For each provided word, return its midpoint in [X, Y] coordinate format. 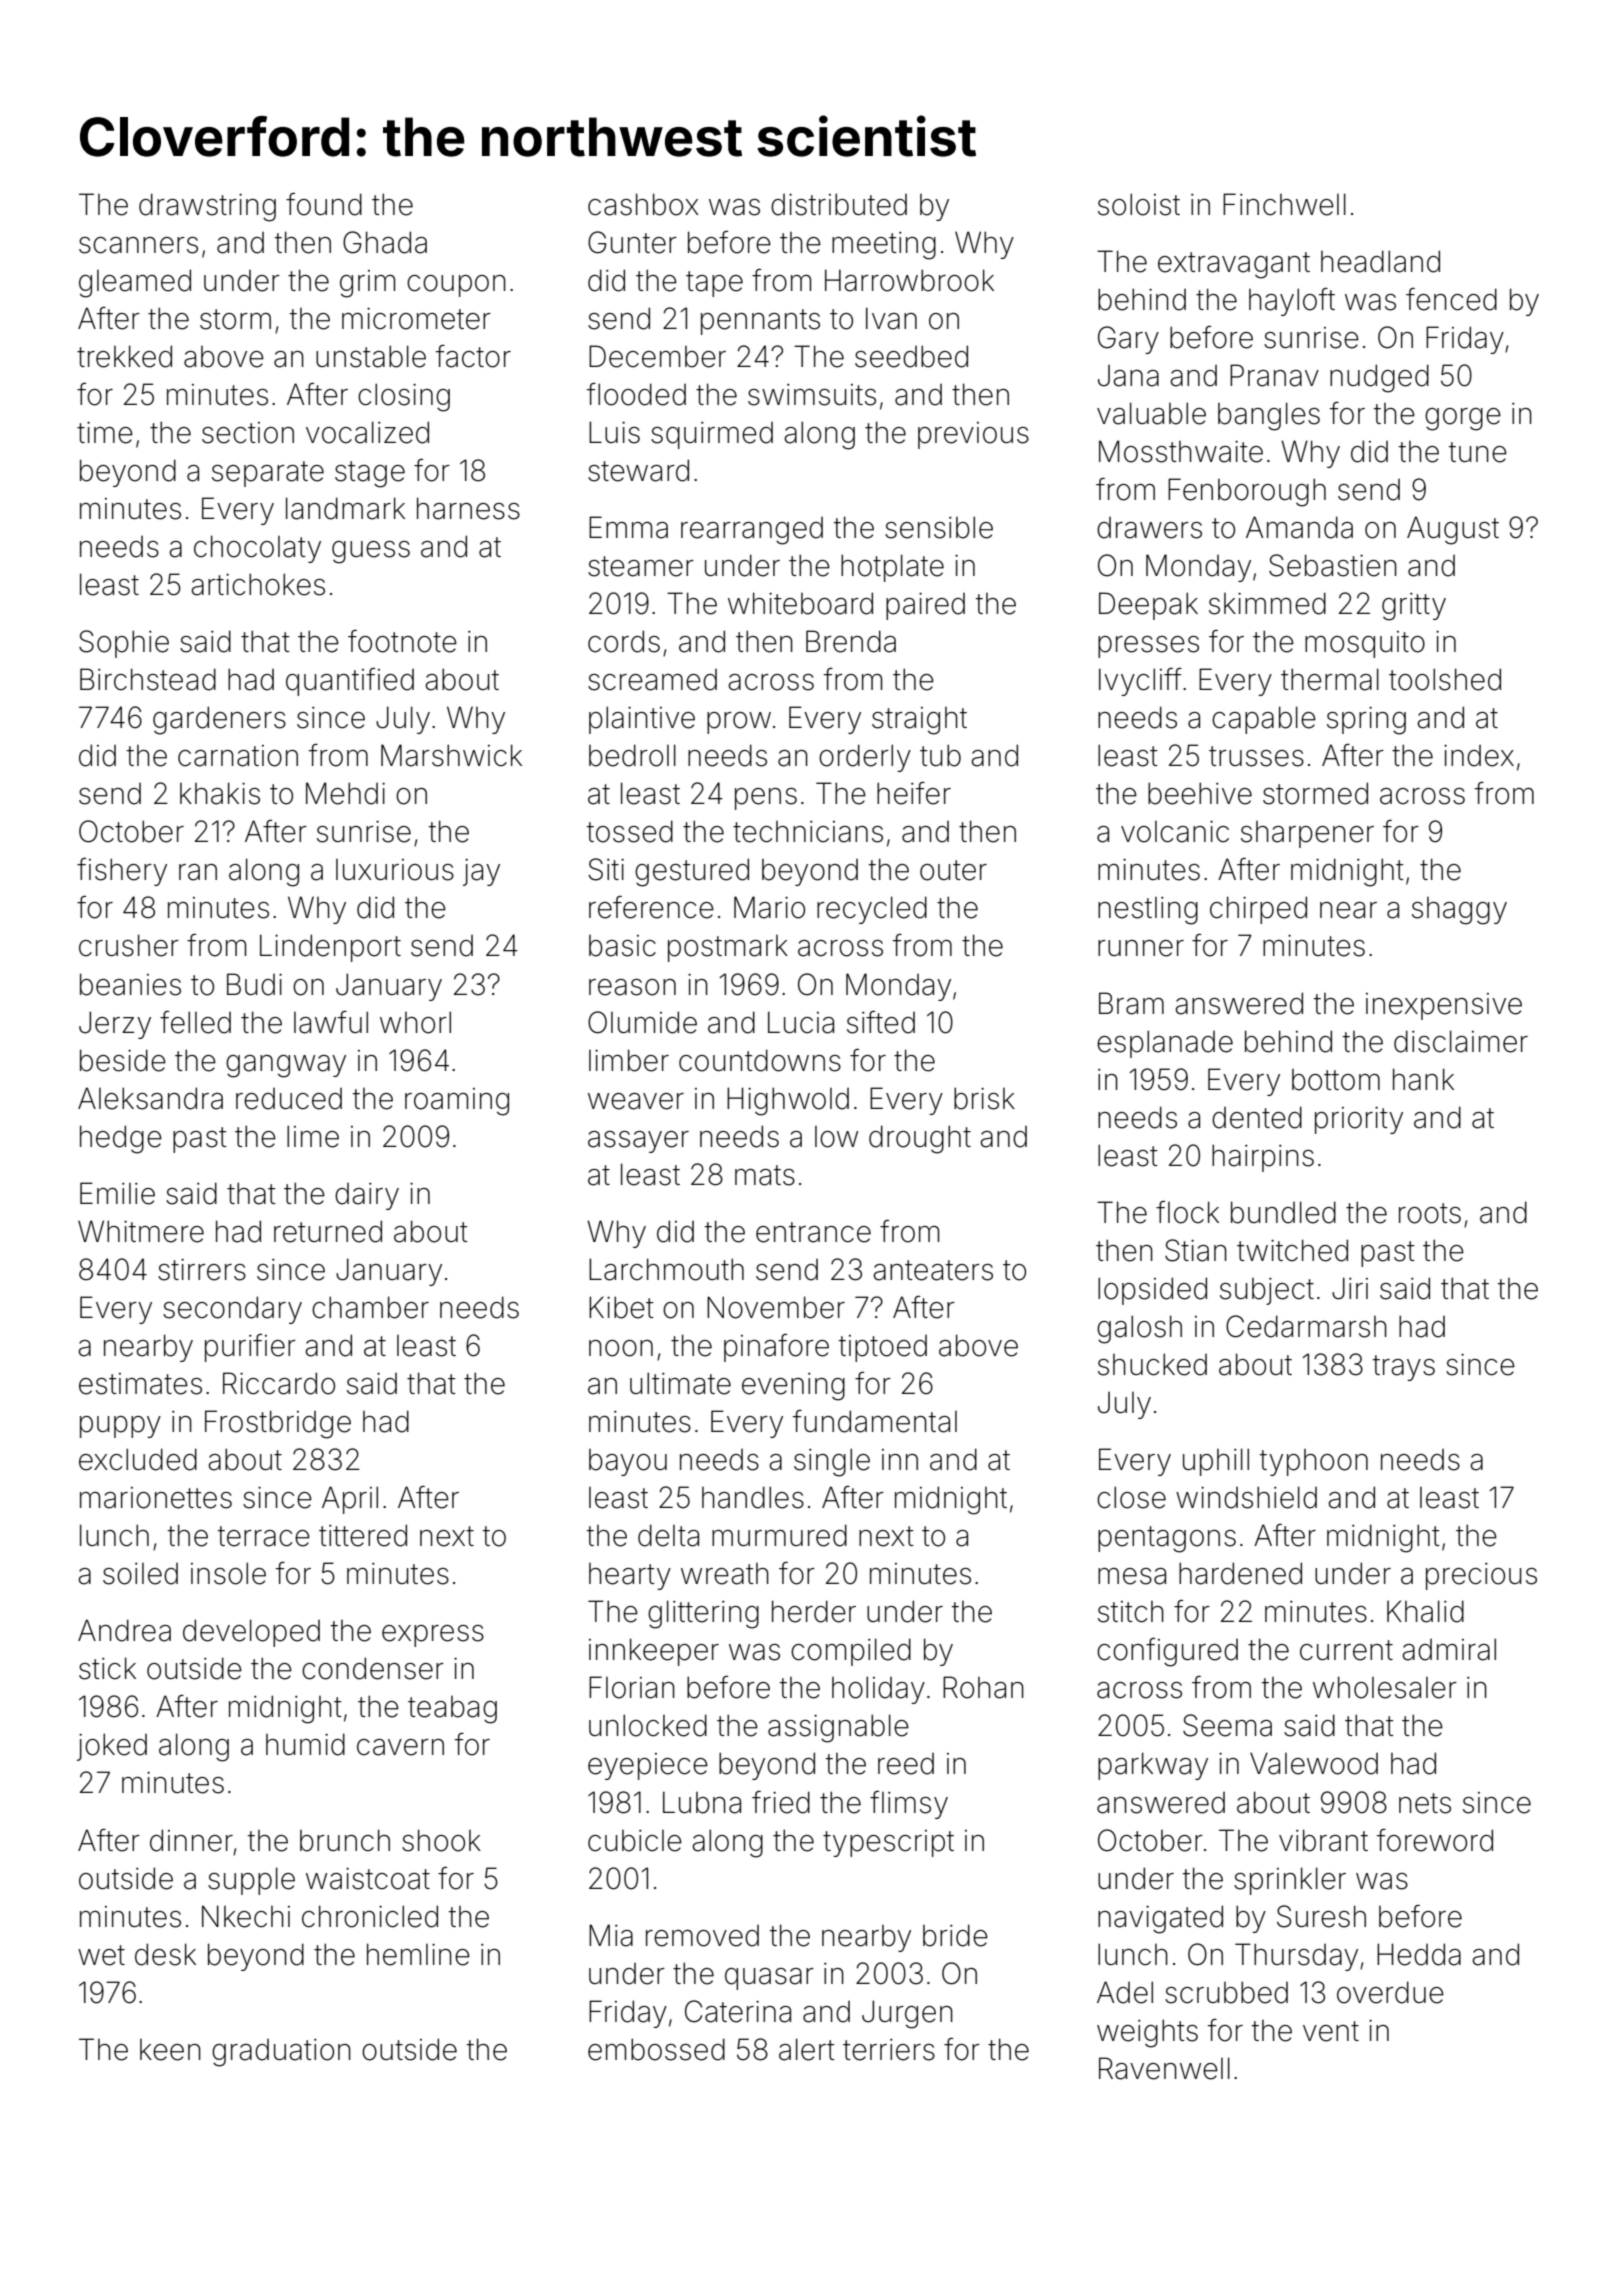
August [1453, 530]
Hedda [1419, 1954]
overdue [1390, 1992]
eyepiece [648, 1766]
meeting [884, 246]
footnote [402, 641]
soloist [1139, 204]
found [324, 204]
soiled [140, 1574]
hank [1423, 1079]
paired [925, 606]
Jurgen [907, 2014]
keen [170, 2050]
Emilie [117, 1193]
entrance [813, 1232]
